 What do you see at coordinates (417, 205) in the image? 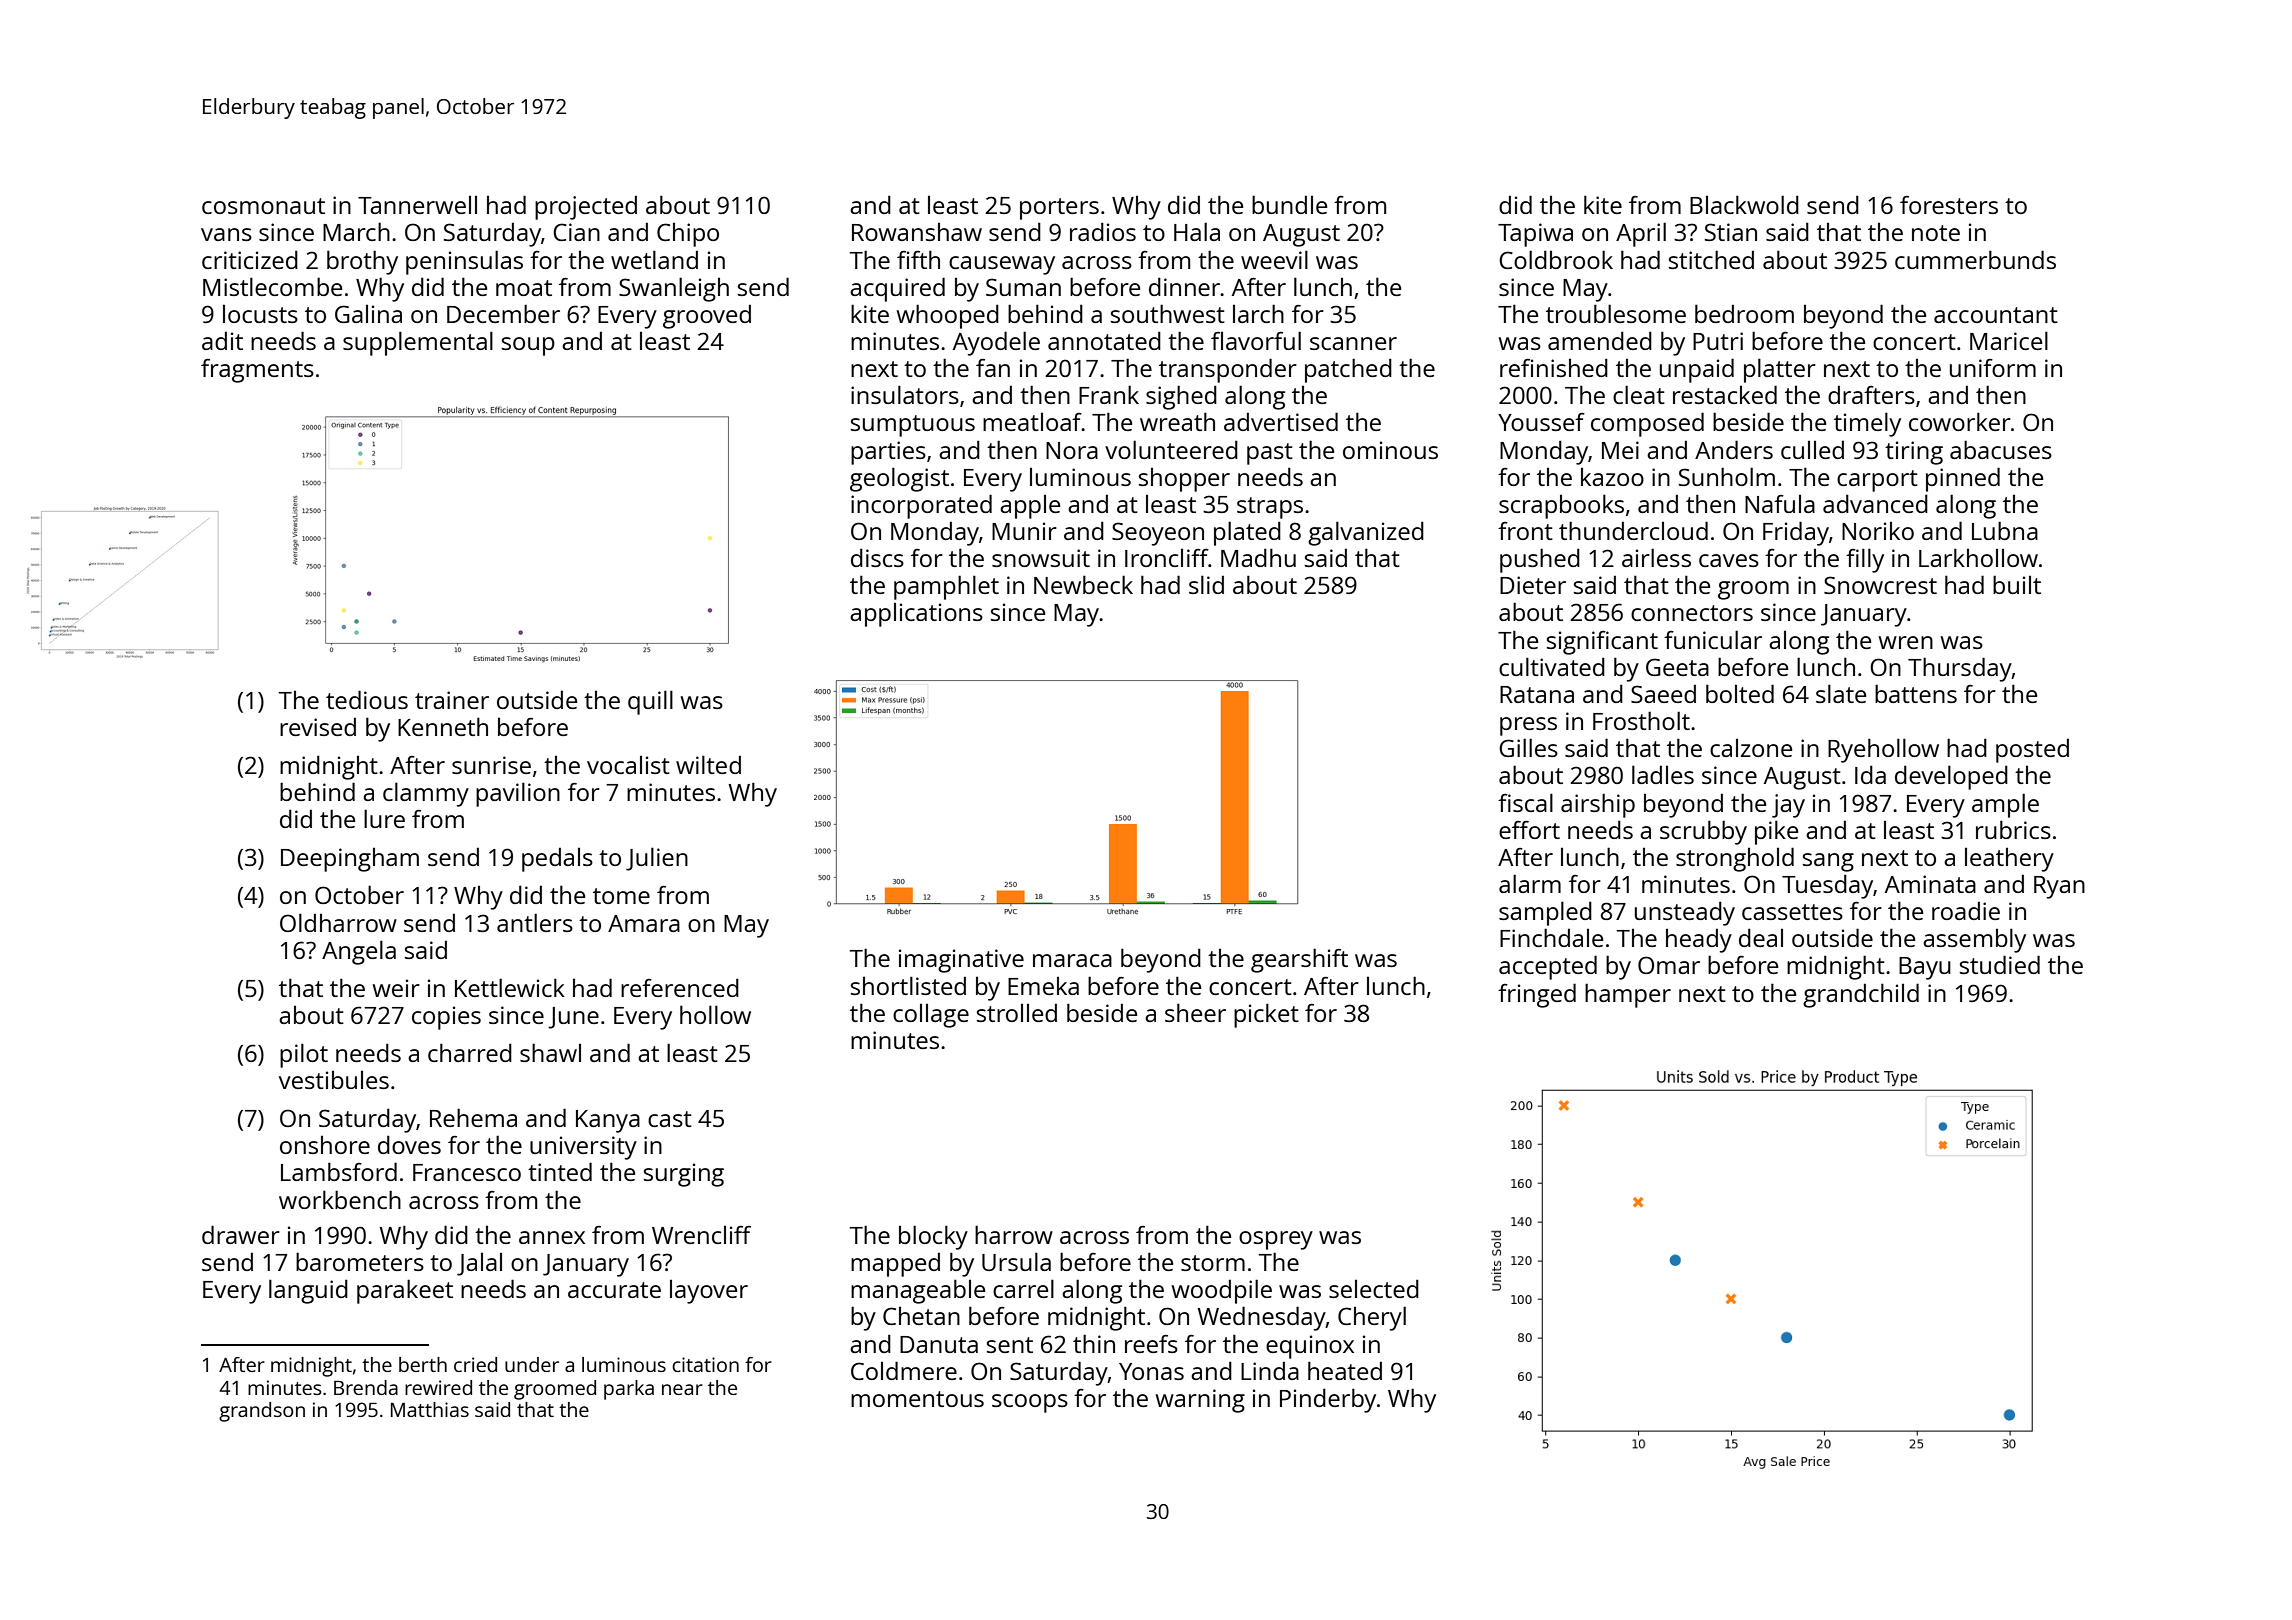
I see `Tannerwell` at bounding box center [417, 205].
